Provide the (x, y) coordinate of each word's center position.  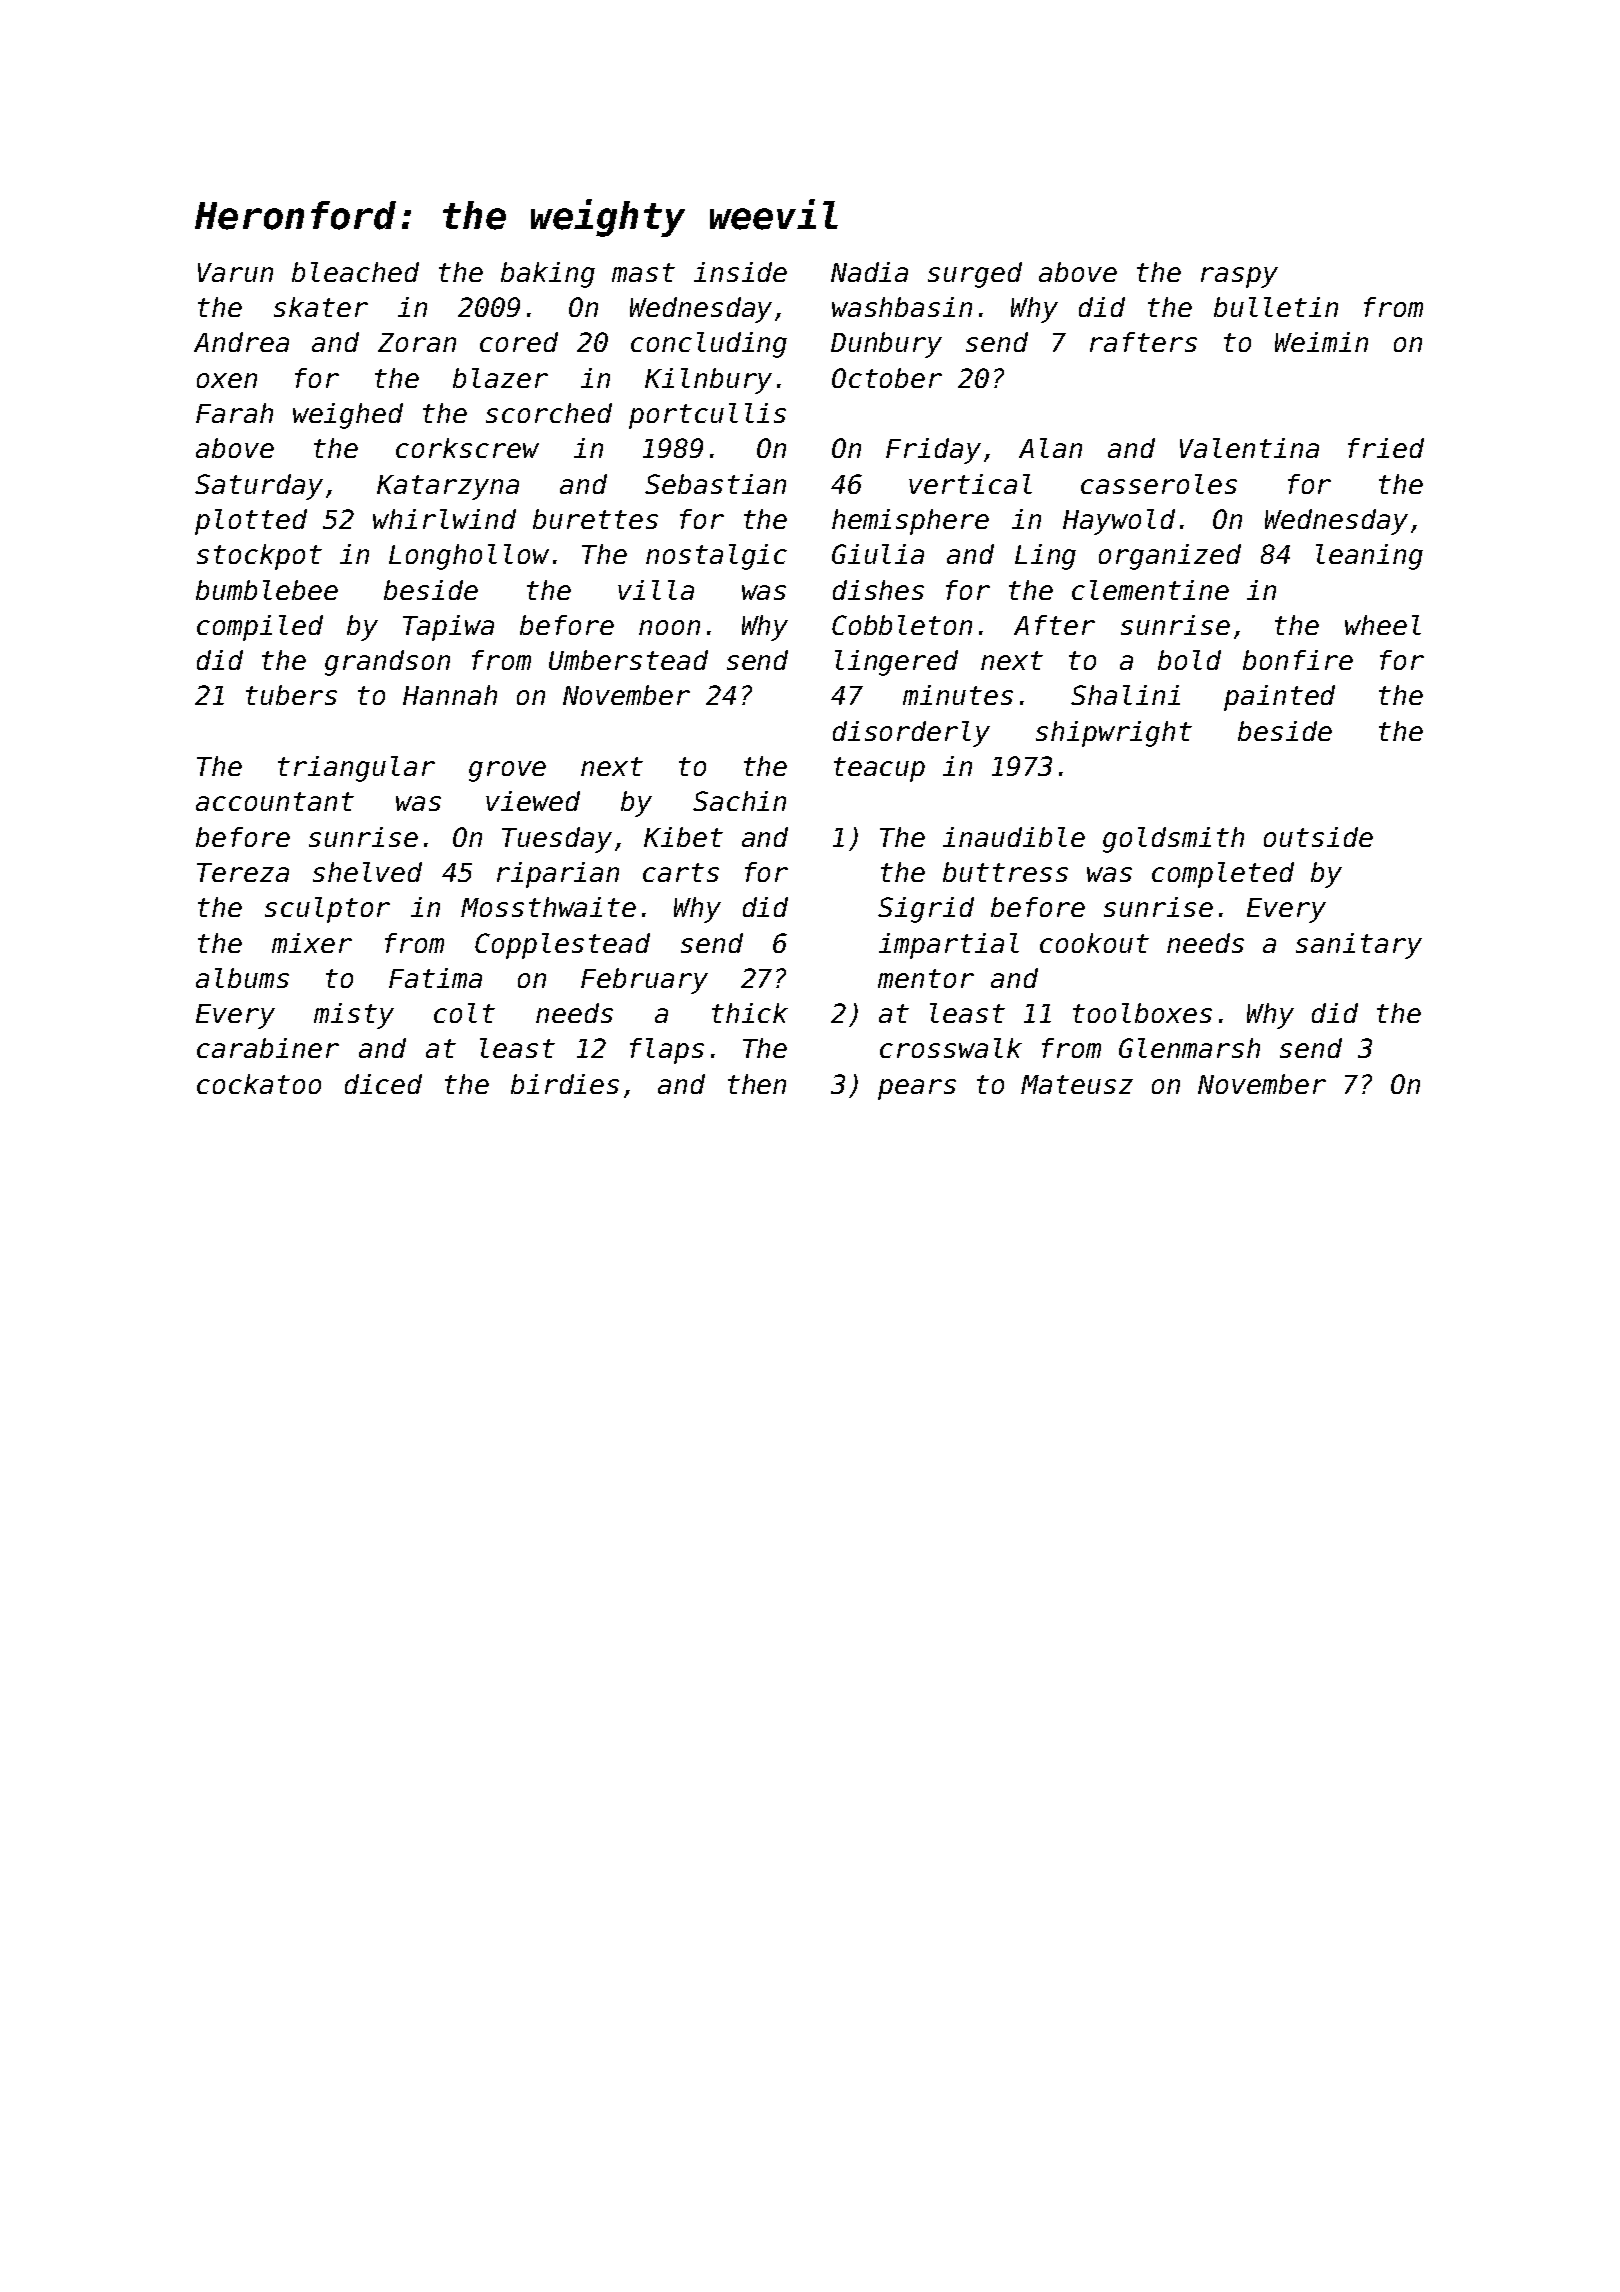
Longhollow (469, 557)
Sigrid (926, 910)
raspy (1239, 277)
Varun (235, 272)
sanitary (1359, 946)
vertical (970, 484)
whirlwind (444, 519)
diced (383, 1084)
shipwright (1114, 734)
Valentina (1249, 448)
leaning (1369, 557)
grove (507, 771)
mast (643, 272)
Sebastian (715, 484)
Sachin (739, 801)
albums (242, 978)
